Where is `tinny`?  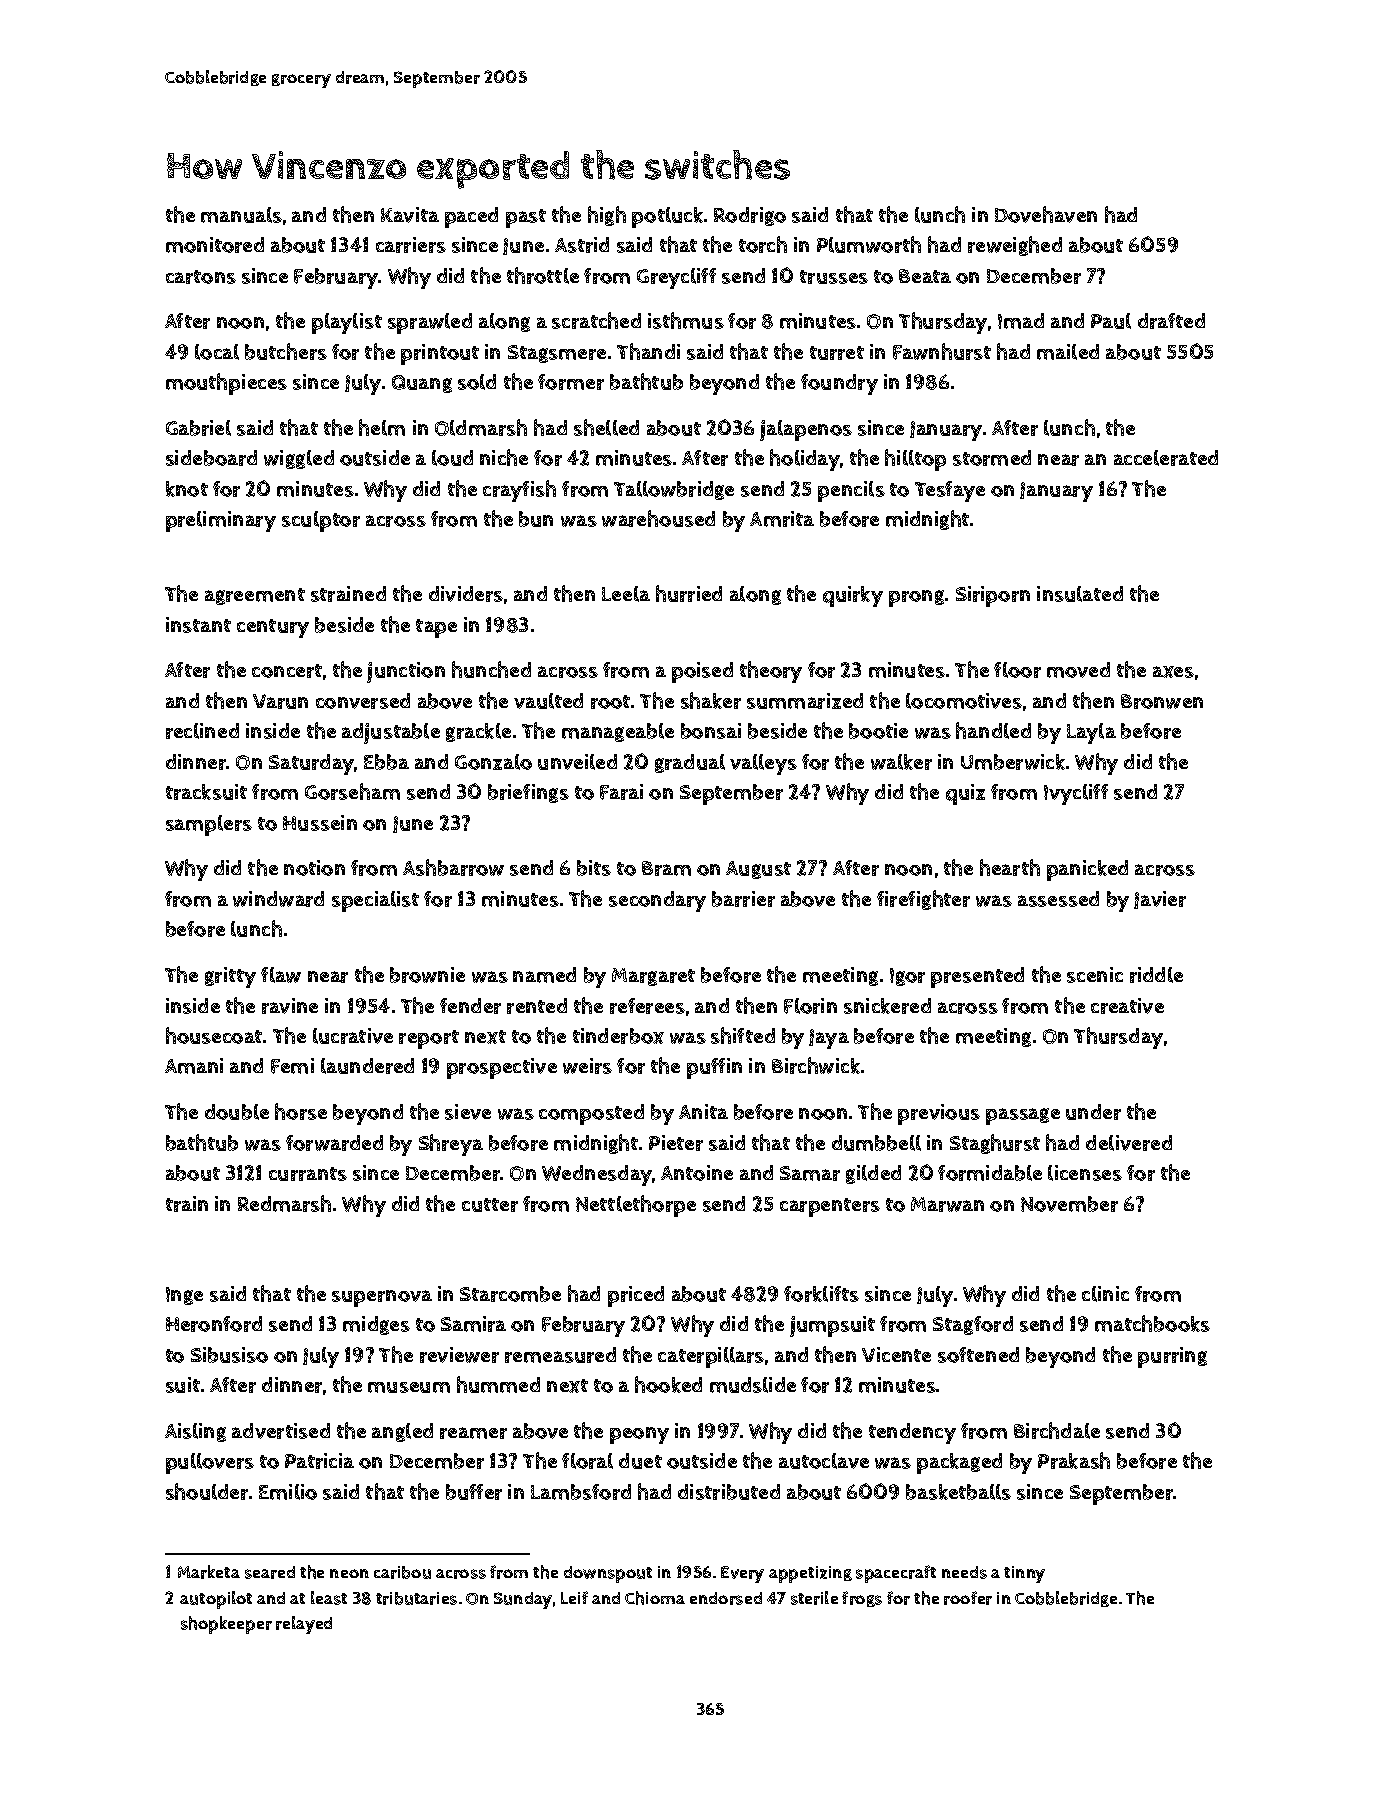 tinny is located at coordinates (1024, 1574).
